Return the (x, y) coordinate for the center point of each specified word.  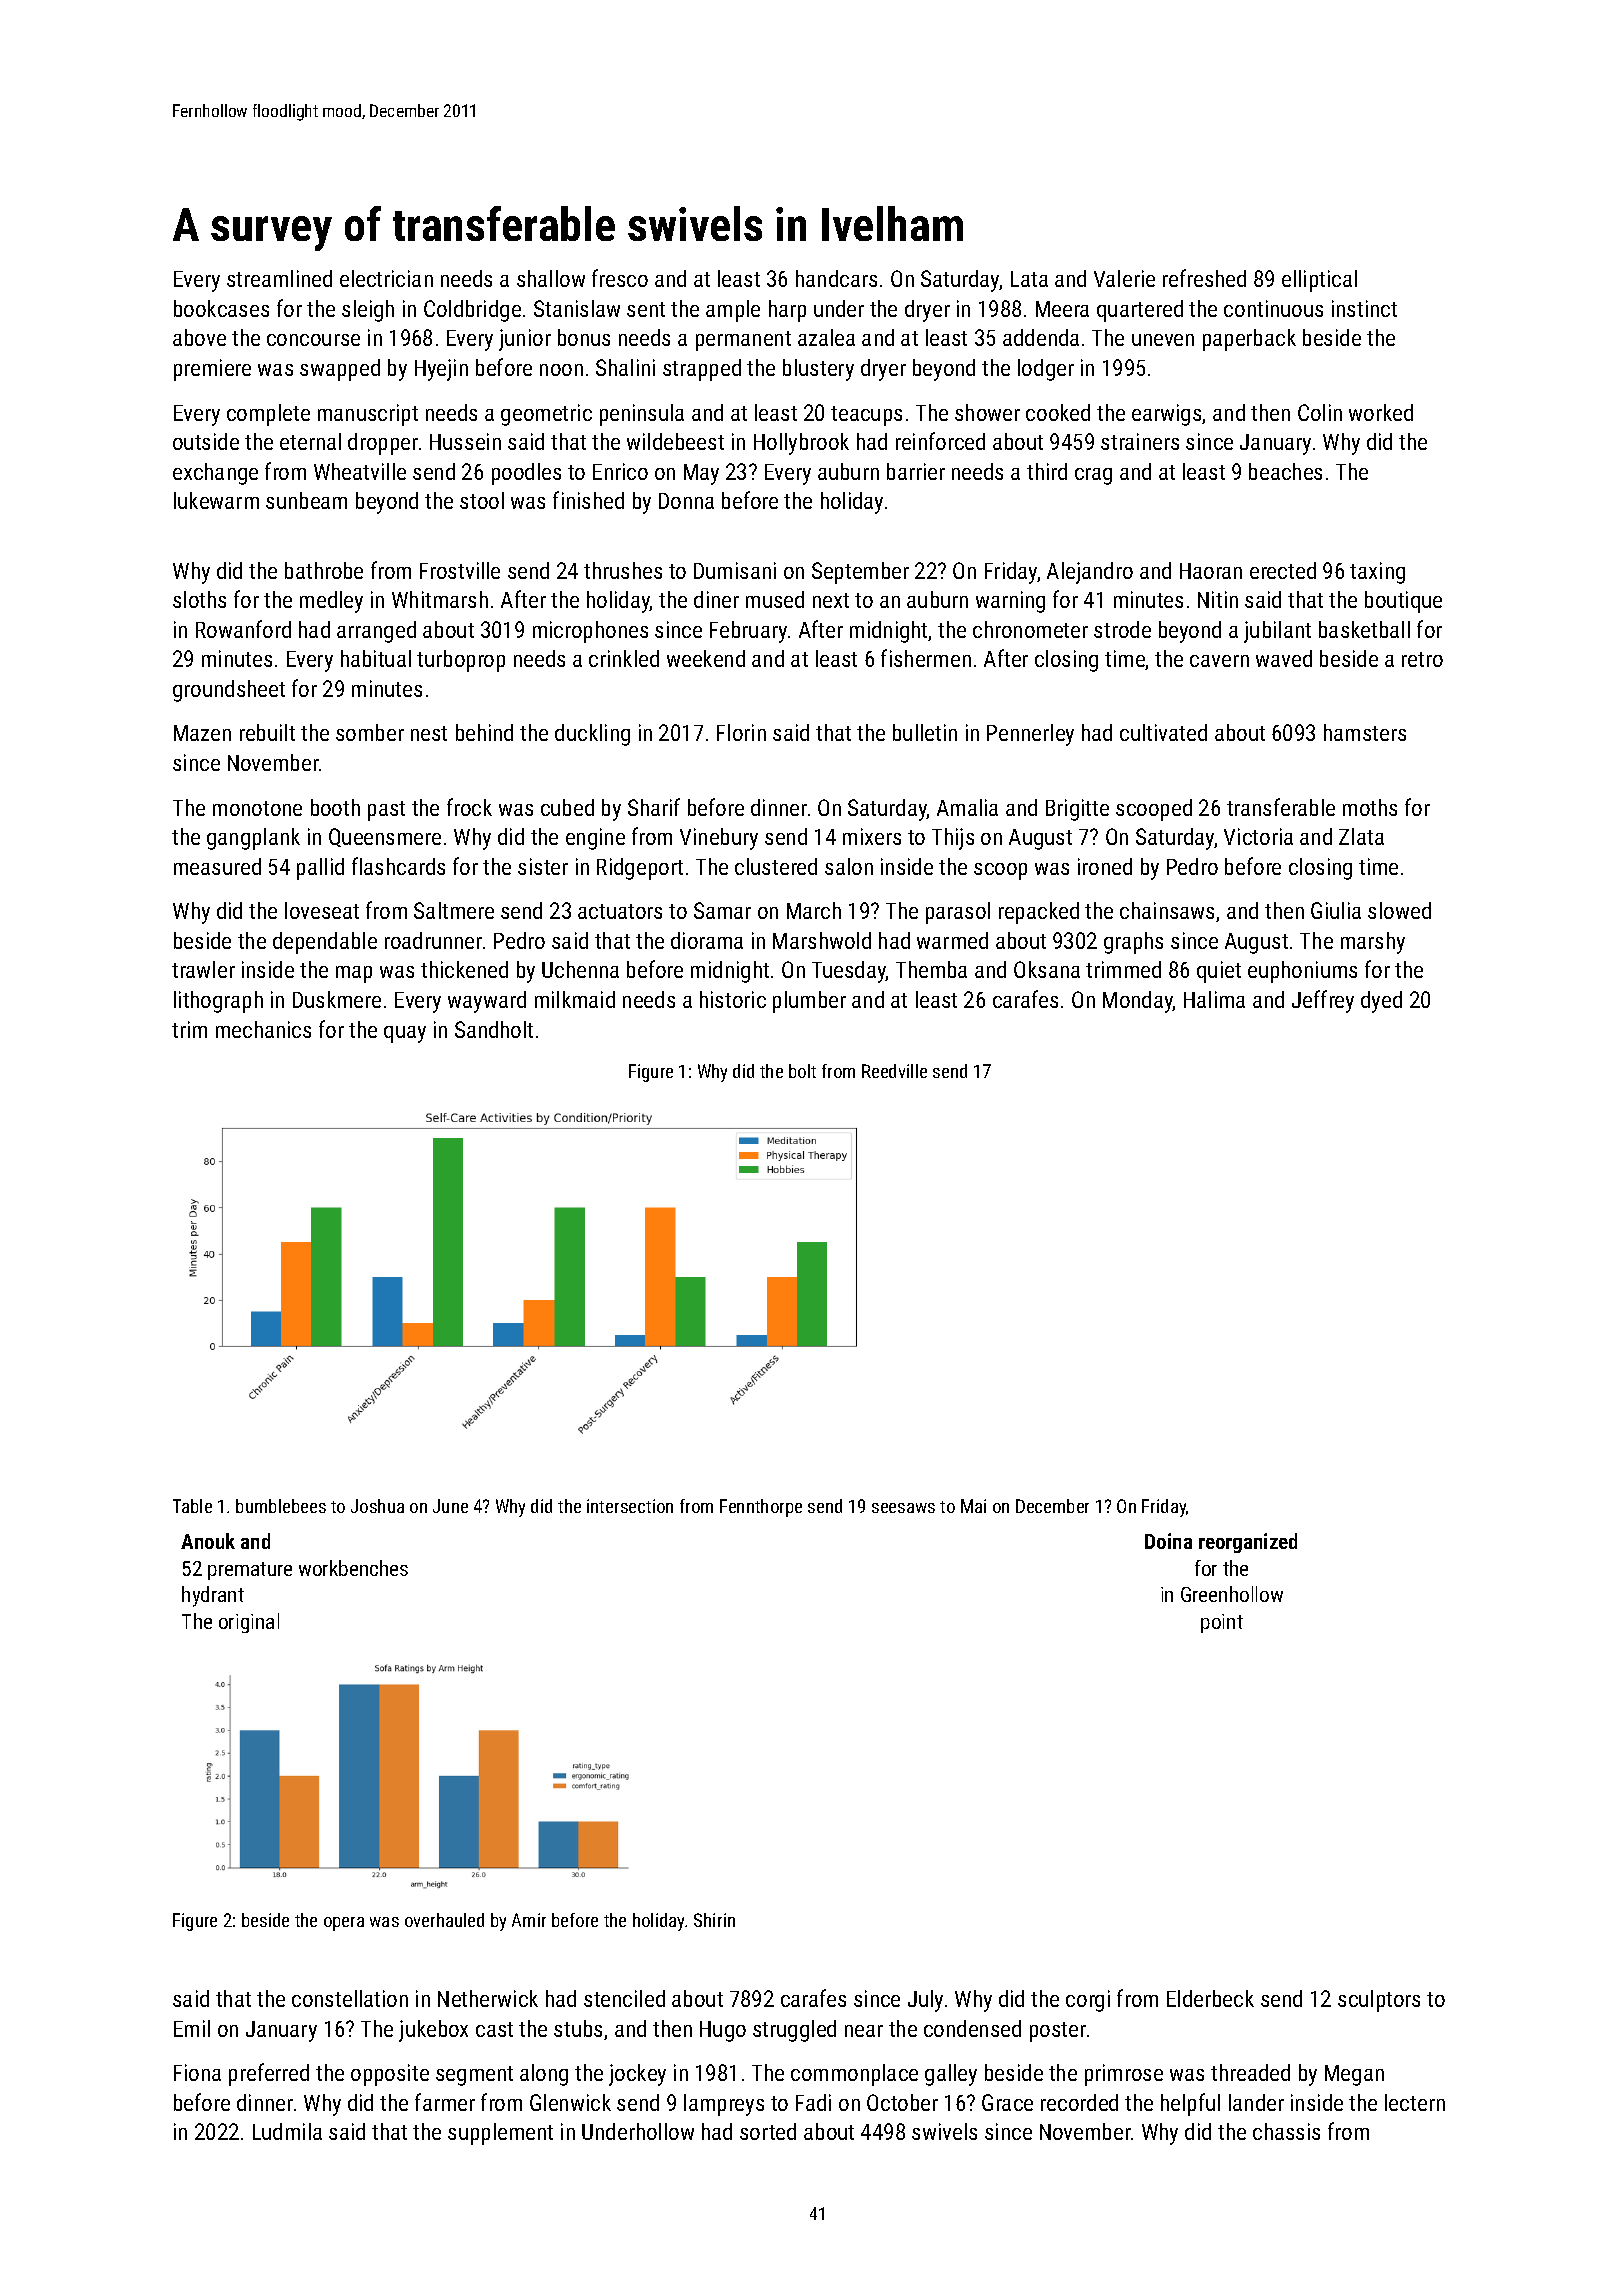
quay (405, 1034)
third (1047, 471)
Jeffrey (1323, 1001)
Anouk (208, 1541)
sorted (768, 2131)
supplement (500, 2134)
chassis (1286, 2131)
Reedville (894, 1071)
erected (1283, 570)
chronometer (1030, 629)
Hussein (465, 441)
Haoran (1211, 571)
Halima (1214, 999)
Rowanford (243, 629)
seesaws (903, 1508)
